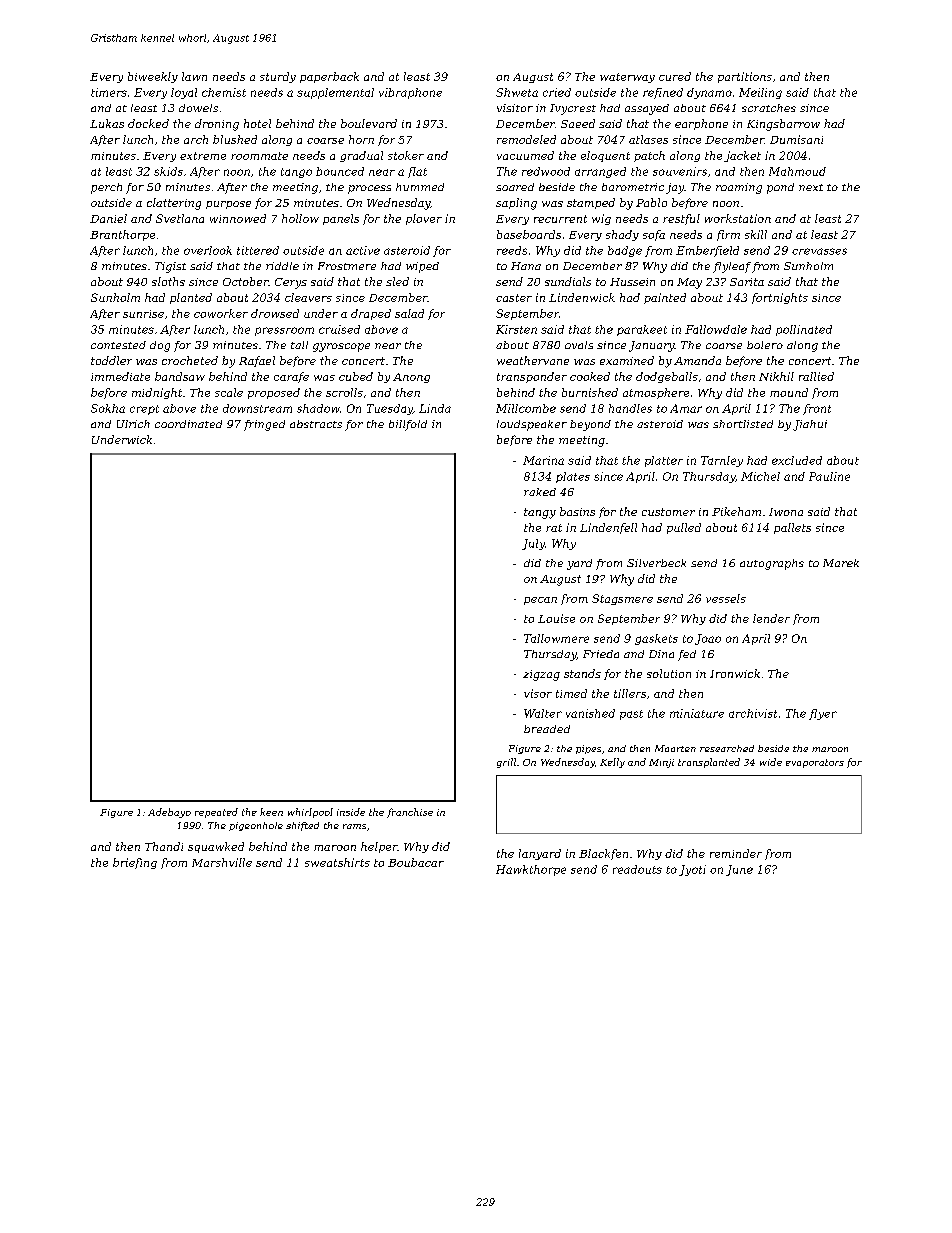  What do you see at coordinates (590, 713) in the screenshot?
I see `vanished` at bounding box center [590, 713].
